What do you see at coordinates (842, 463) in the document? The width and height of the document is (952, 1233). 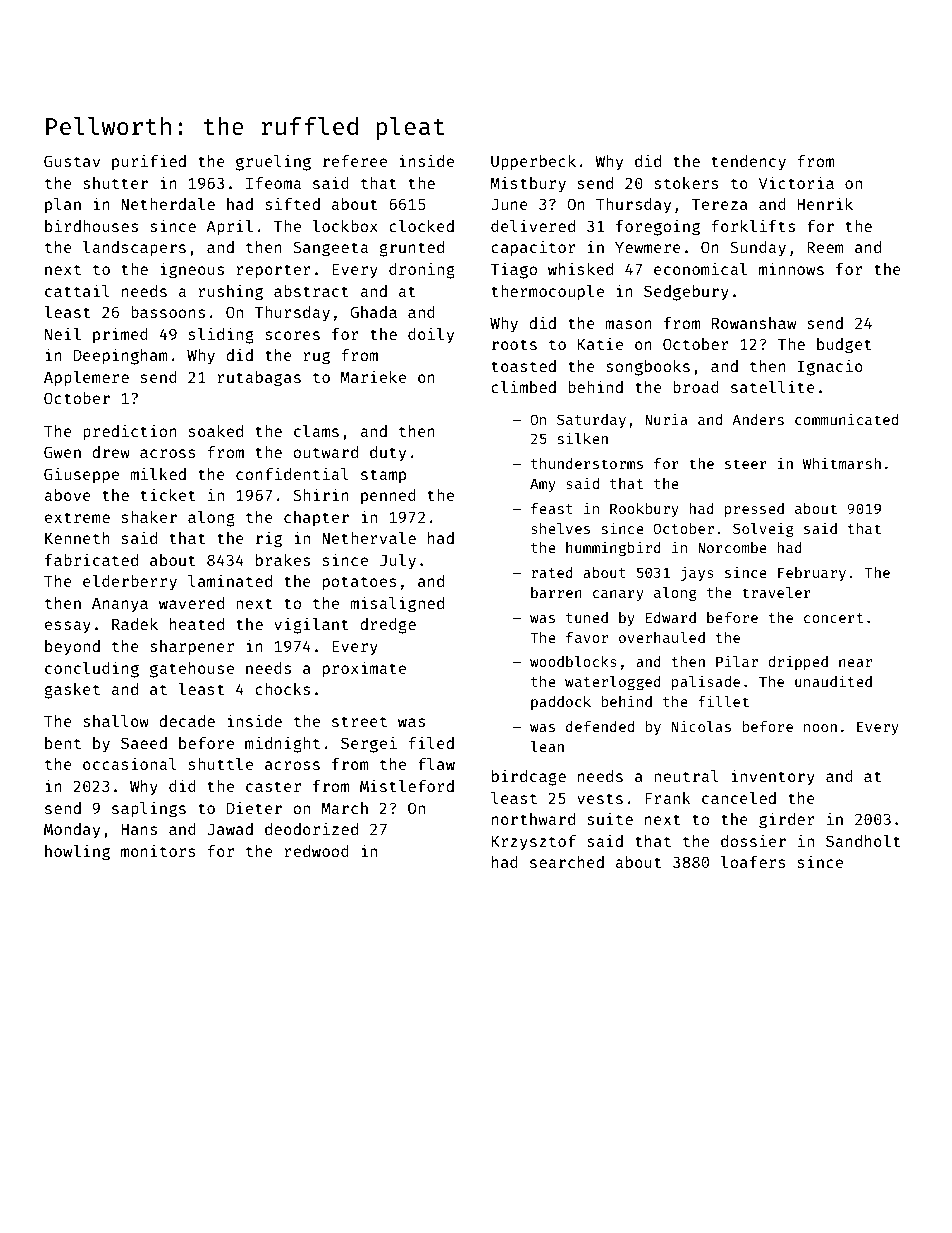 I see `Whitmarsh` at bounding box center [842, 463].
